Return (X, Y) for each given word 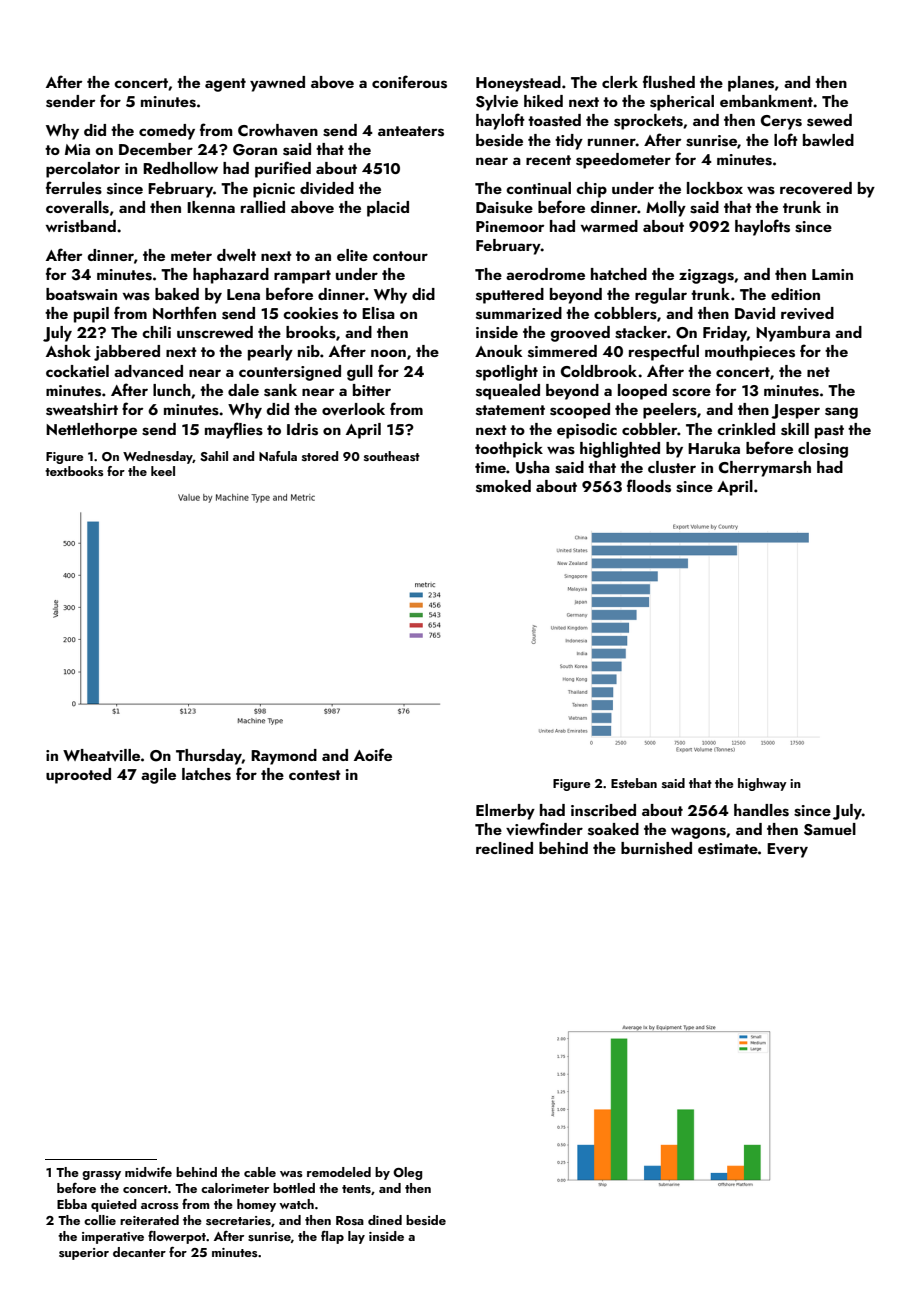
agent (225, 85)
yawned (277, 84)
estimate (728, 849)
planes (751, 84)
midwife (148, 1171)
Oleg (407, 1173)
